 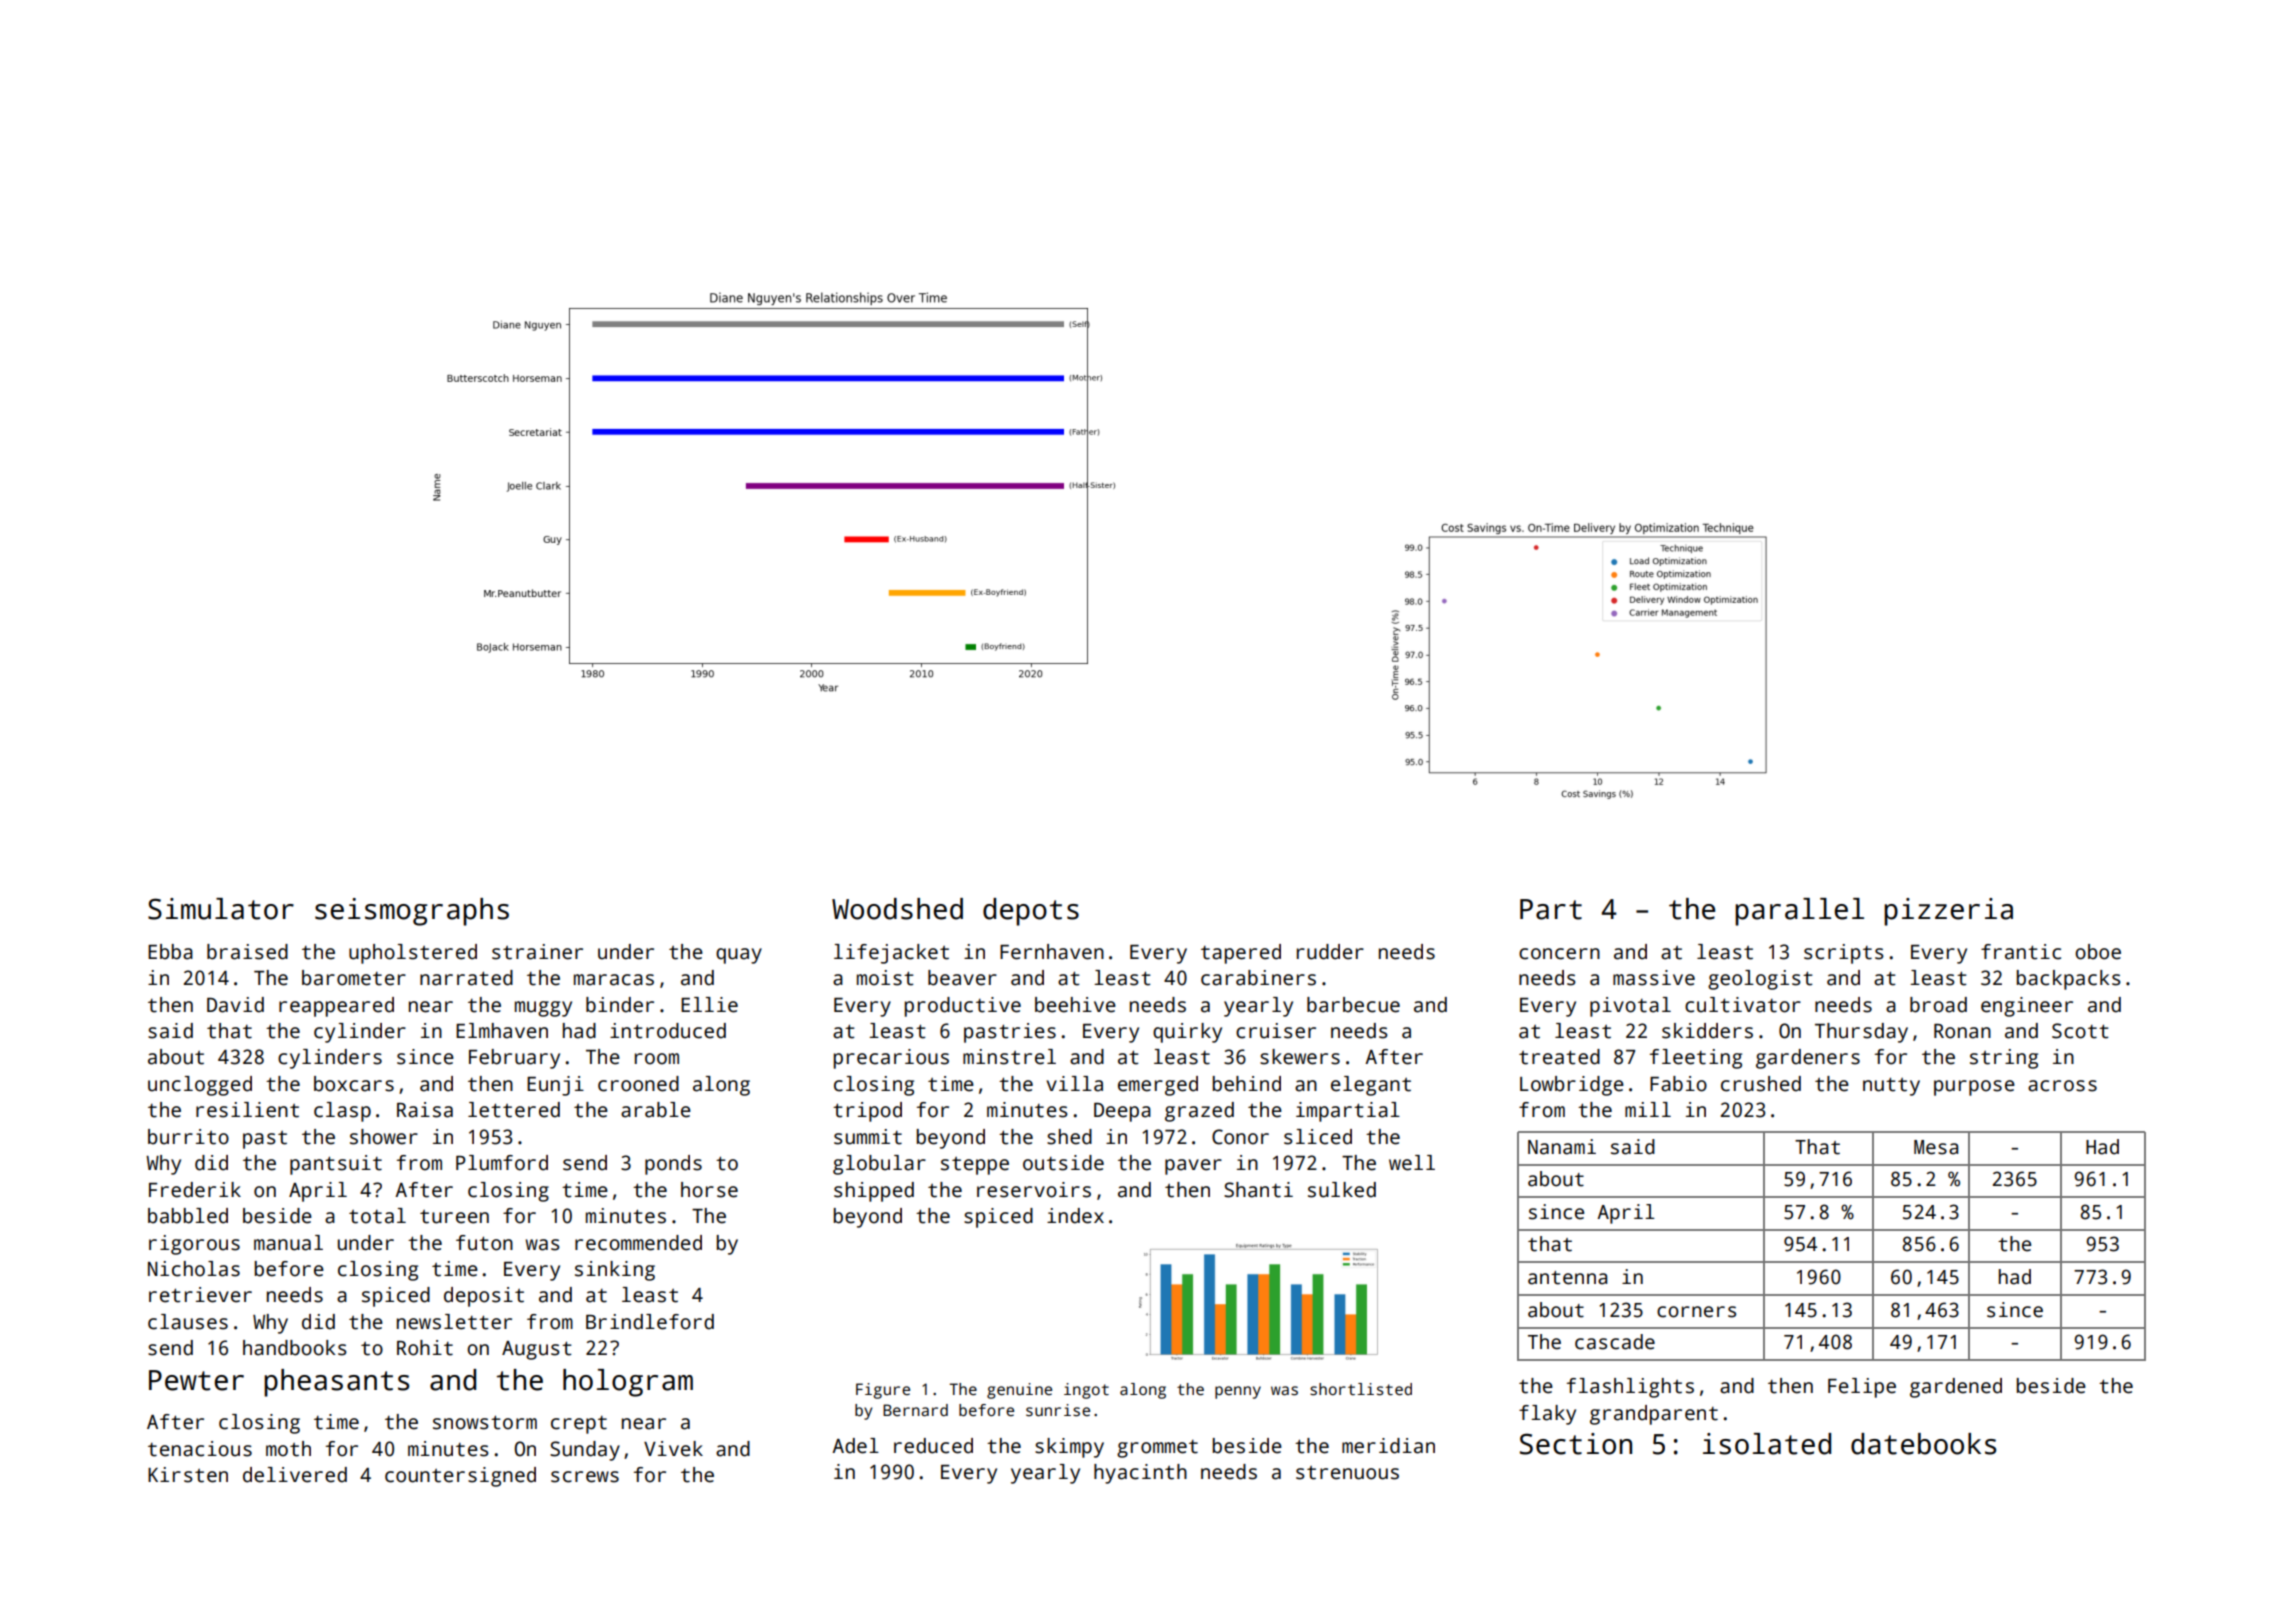 What do you see at coordinates (585, 1477) in the screenshot?
I see `screws` at bounding box center [585, 1477].
